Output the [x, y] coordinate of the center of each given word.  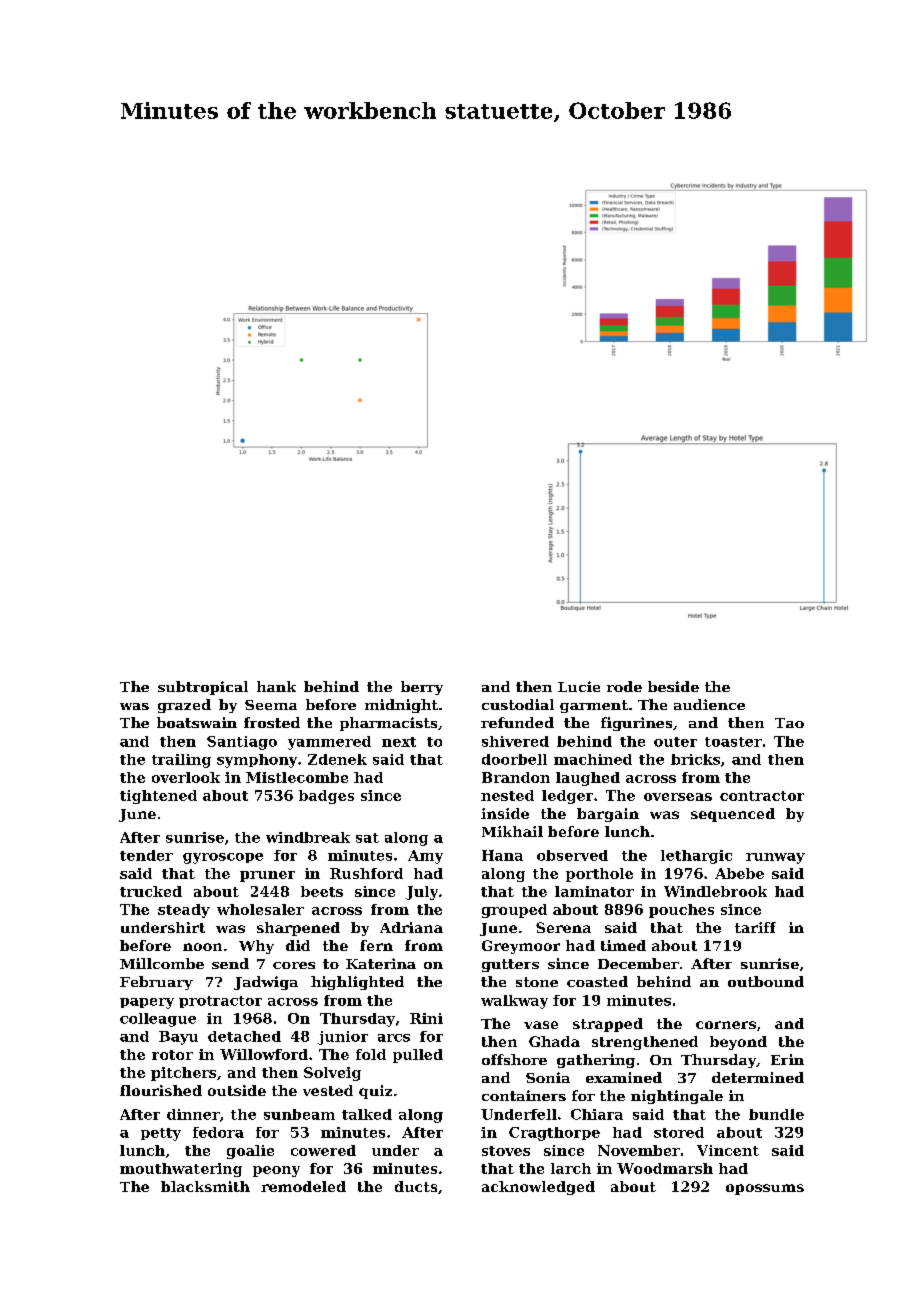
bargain [608, 815]
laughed [588, 779]
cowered [323, 1150]
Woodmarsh [665, 1168]
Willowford [264, 1054]
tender [146, 855]
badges [326, 797]
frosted [272, 722]
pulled [418, 1056]
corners [726, 1025]
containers [524, 1095]
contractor [762, 796]
